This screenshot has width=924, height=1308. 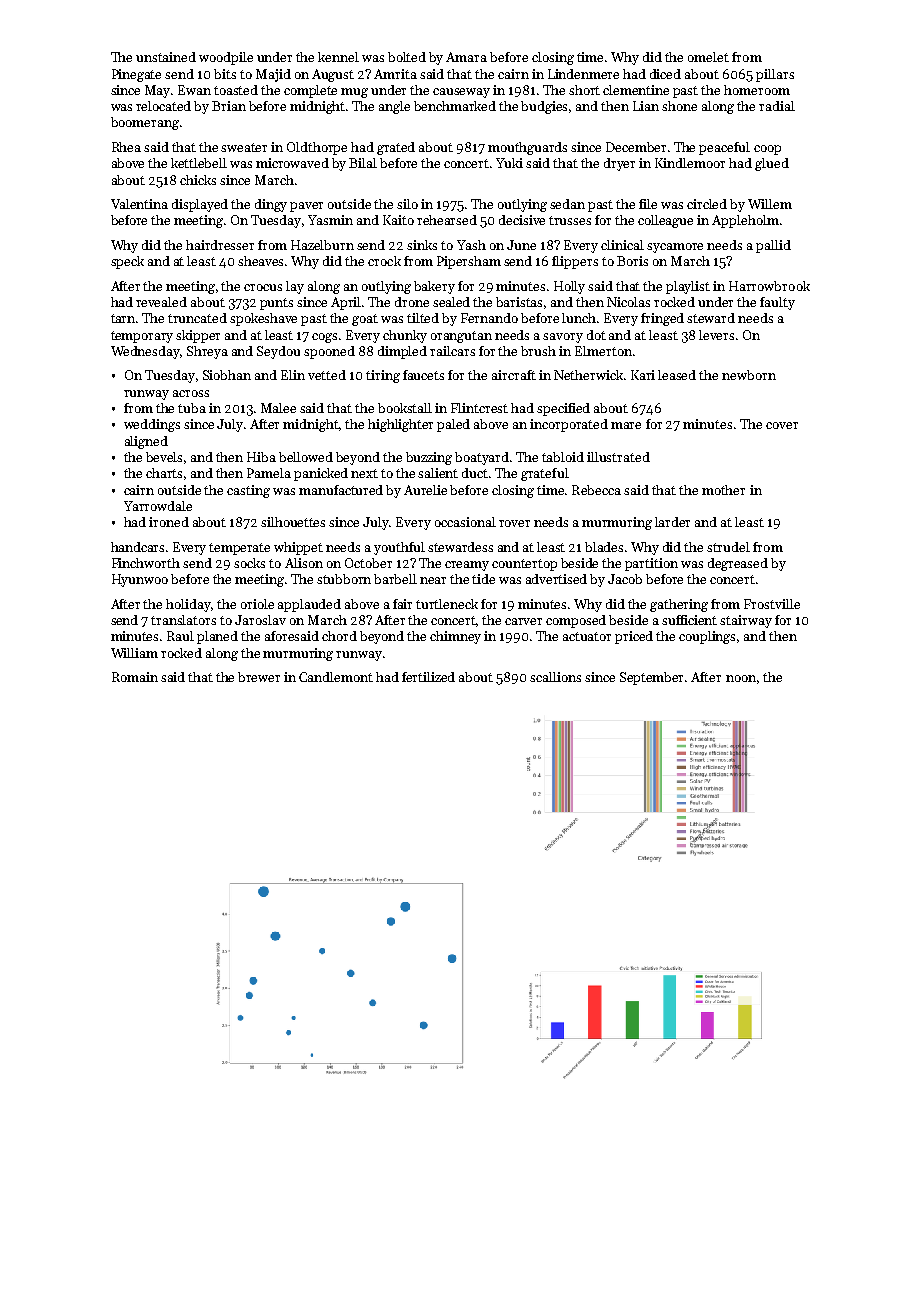 What do you see at coordinates (626, 425) in the screenshot?
I see `mare` at bounding box center [626, 425].
